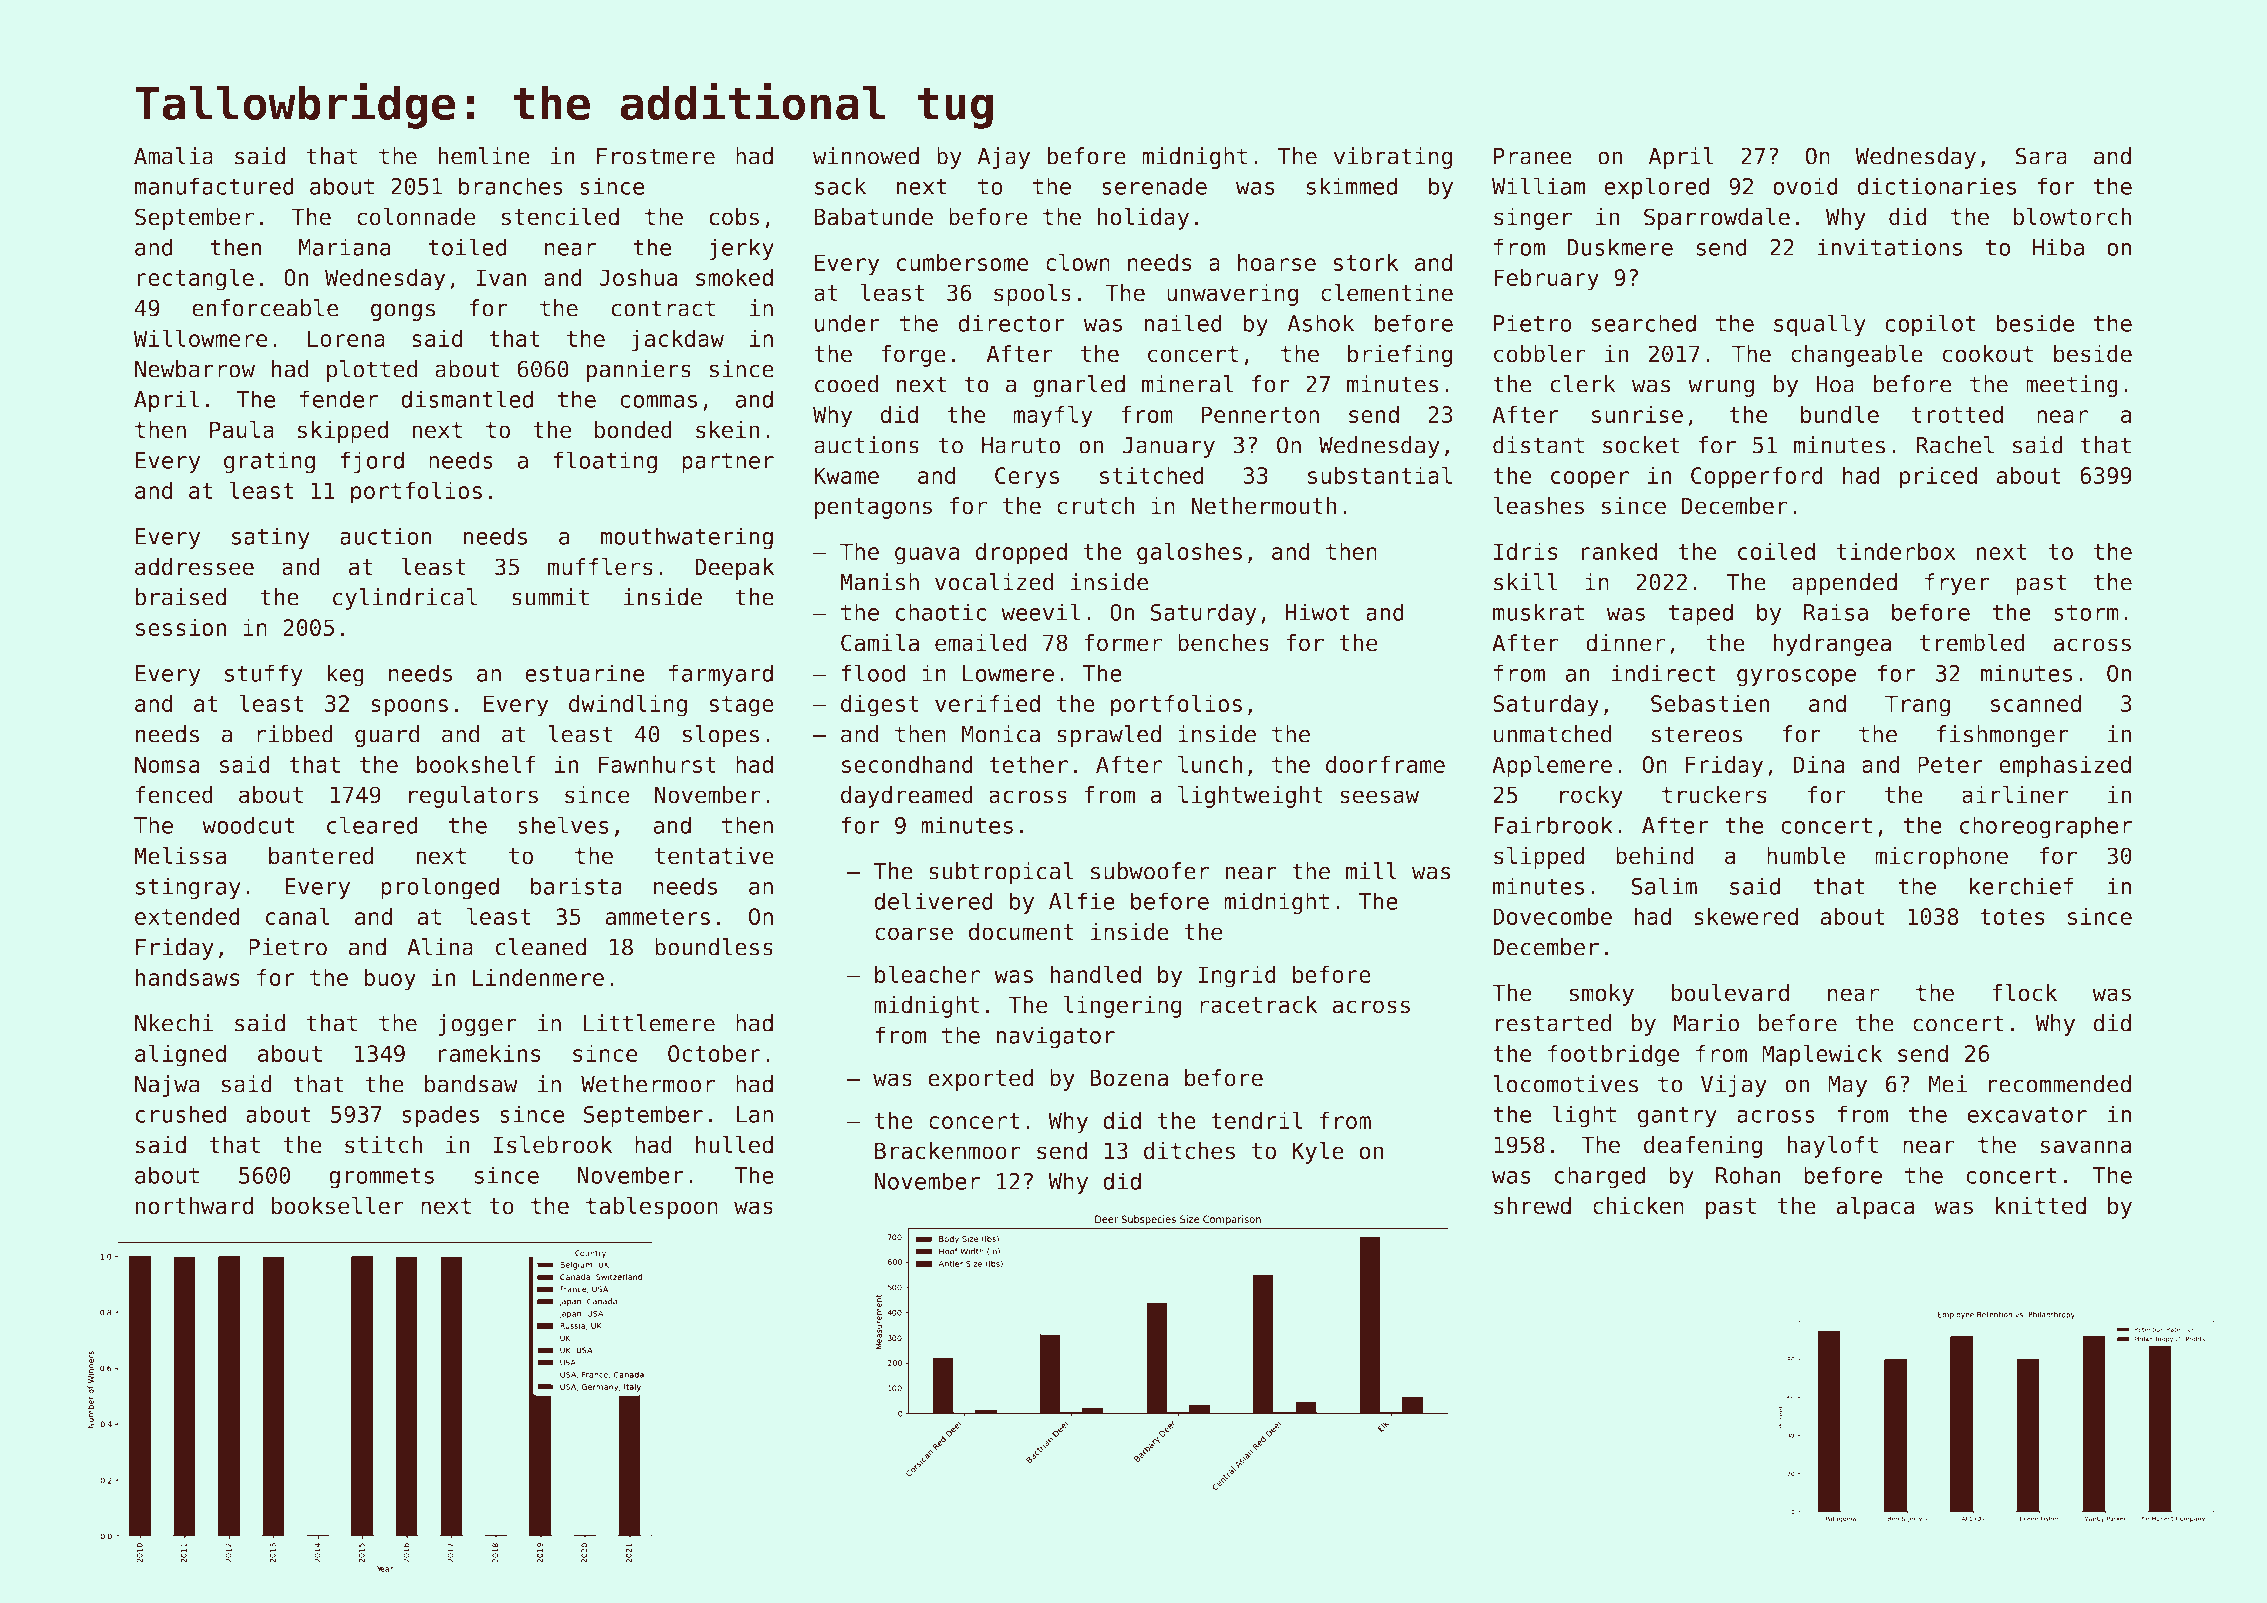 This screenshot has width=2267, height=1603. Describe the element at coordinates (2086, 612) in the screenshot. I see `storm` at that location.
